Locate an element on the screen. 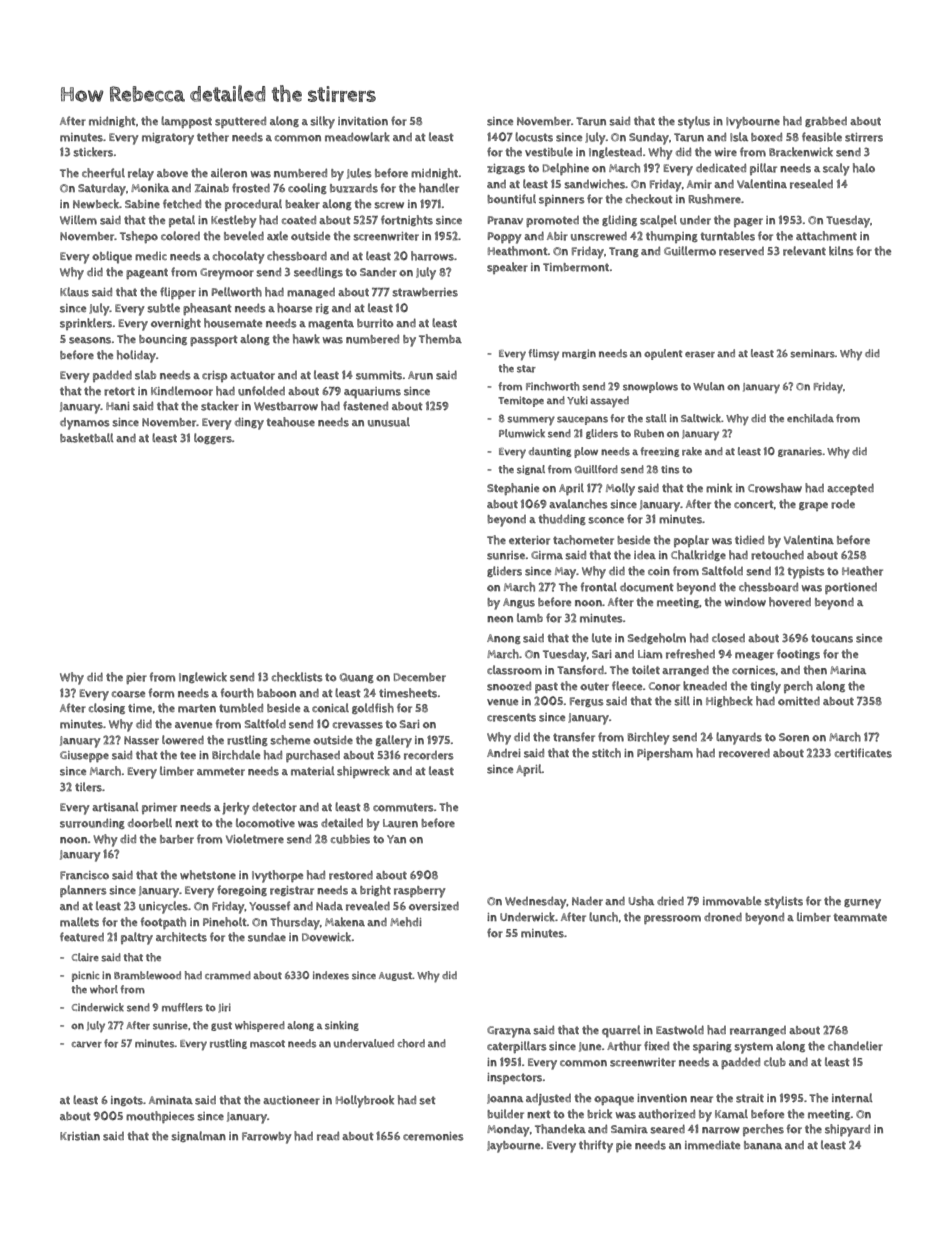  locusts is located at coordinates (534, 137).
